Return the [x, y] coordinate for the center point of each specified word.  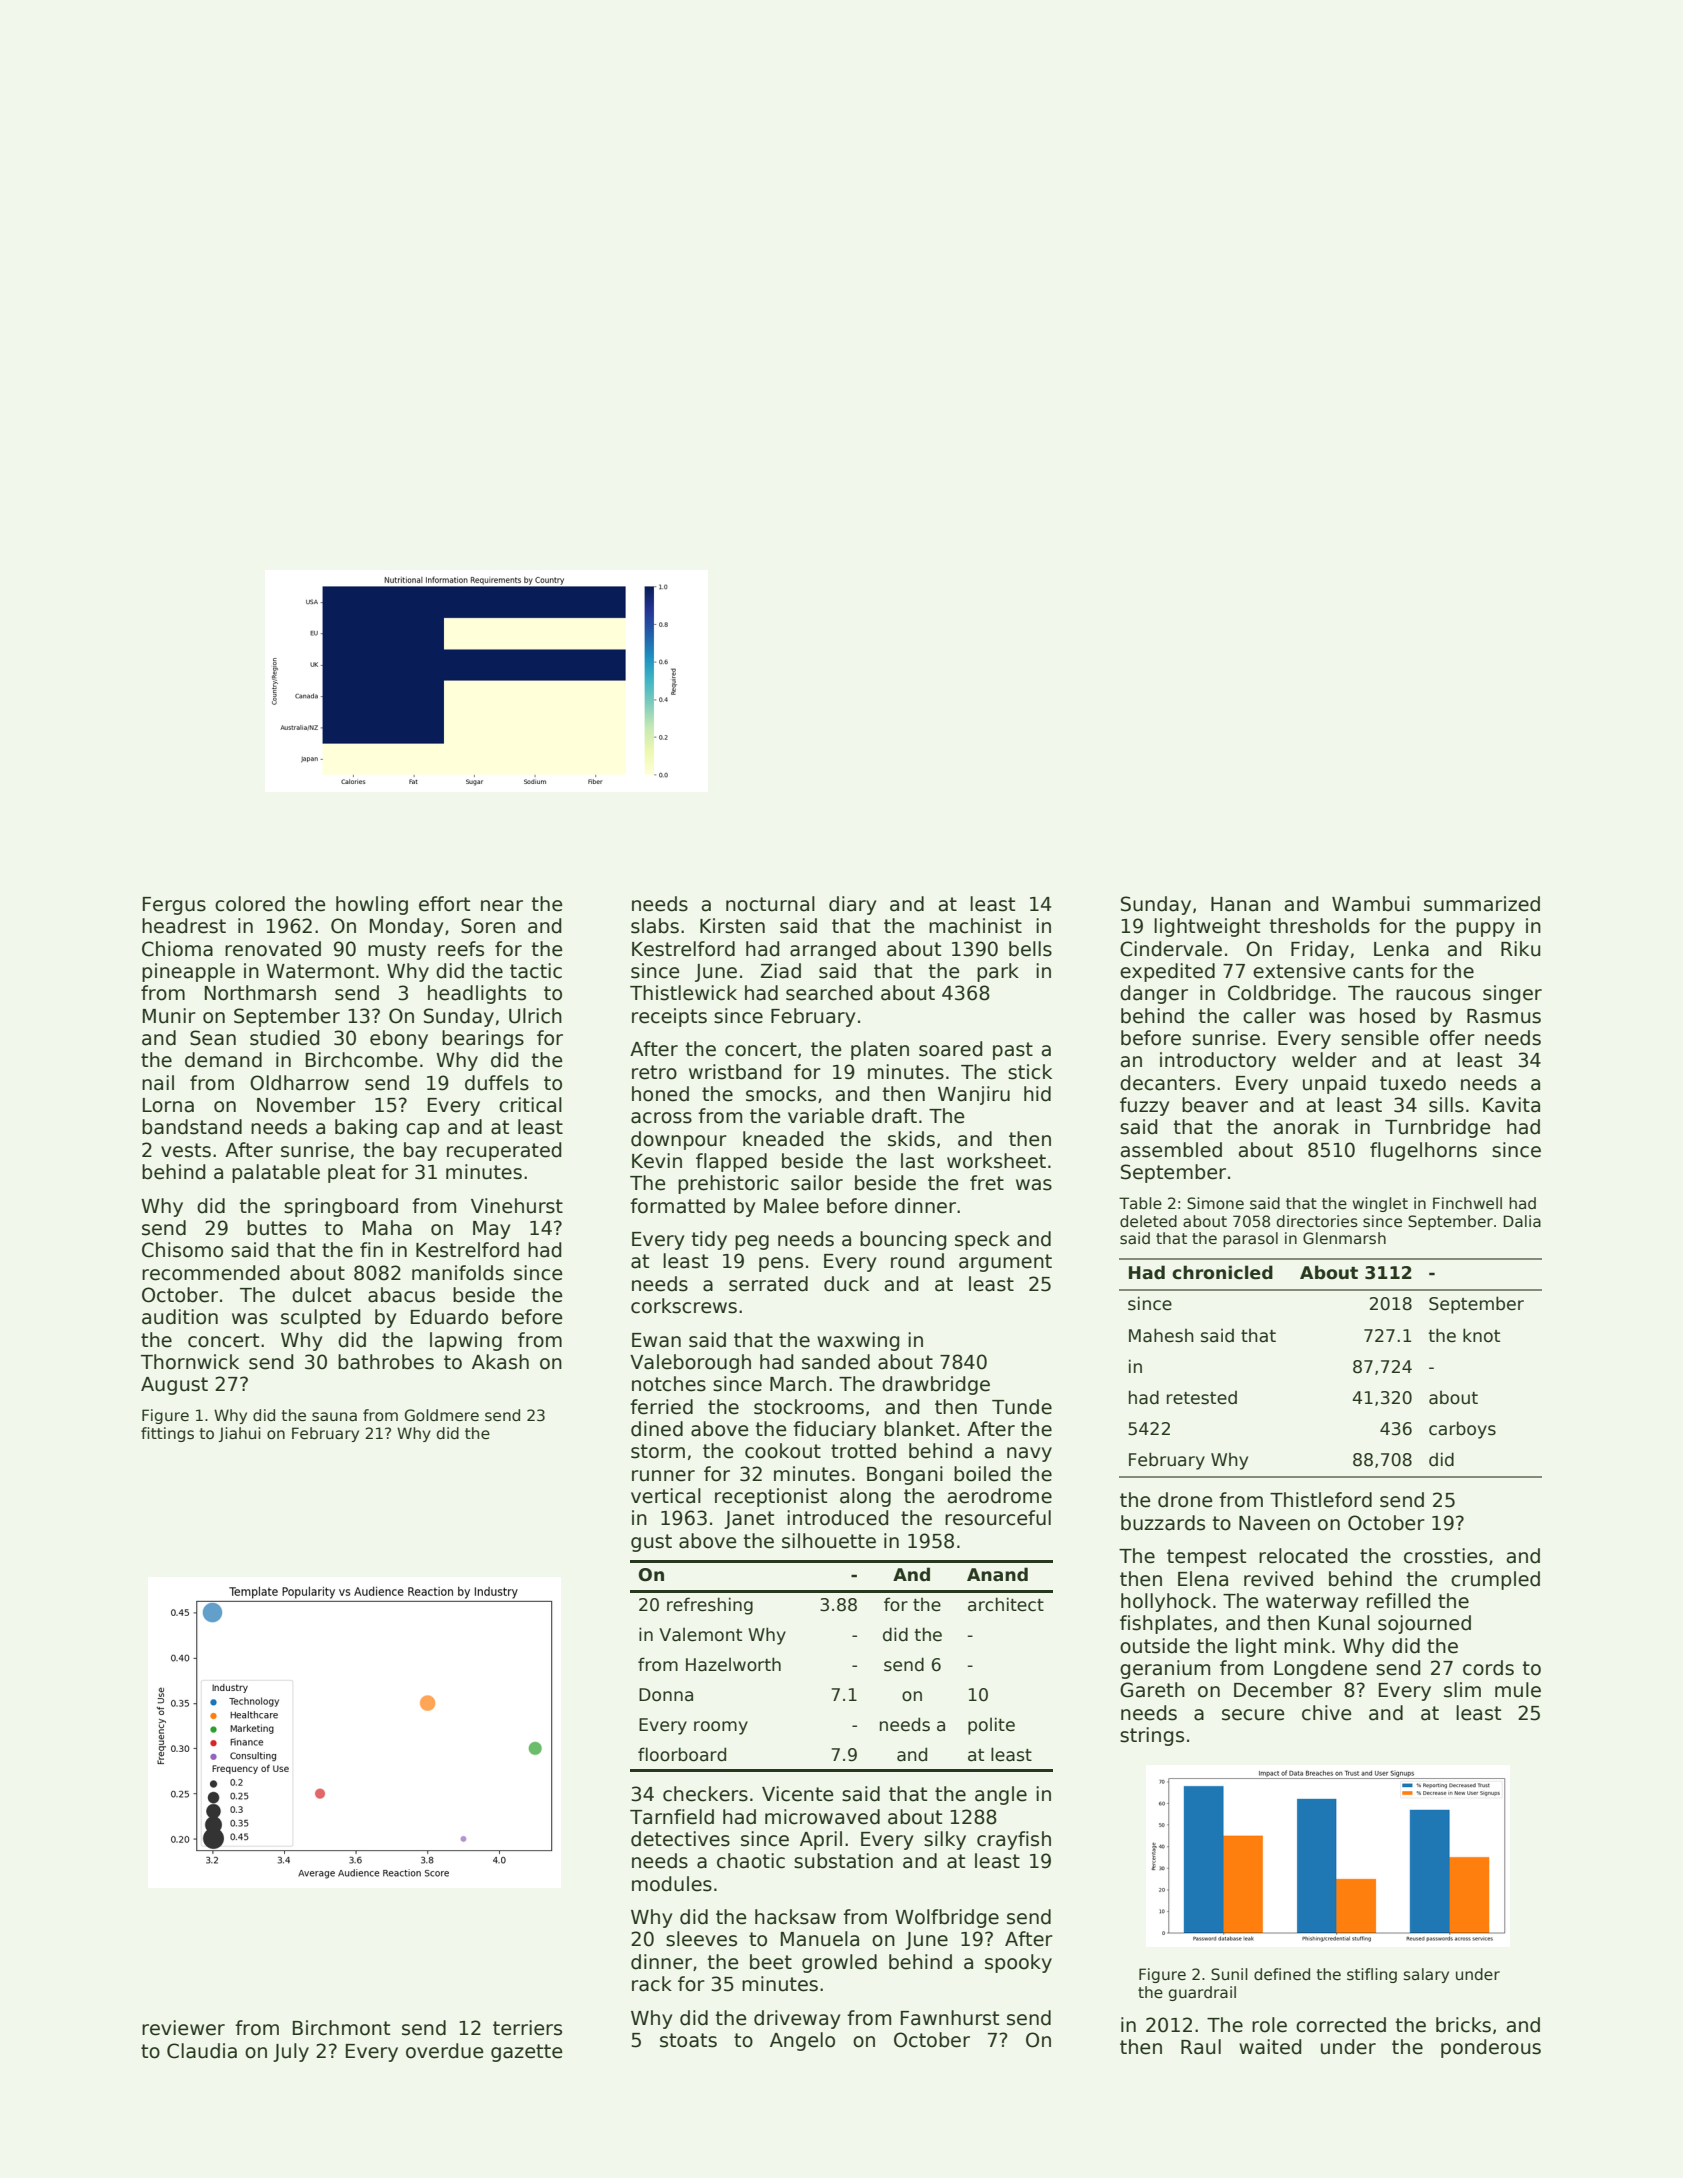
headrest [184, 926]
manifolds [458, 1273]
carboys [1462, 1430]
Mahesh [1161, 1335]
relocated [1303, 1556]
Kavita [1511, 1105]
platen [880, 1050]
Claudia [202, 2051]
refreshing [710, 1606]
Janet [749, 1520]
